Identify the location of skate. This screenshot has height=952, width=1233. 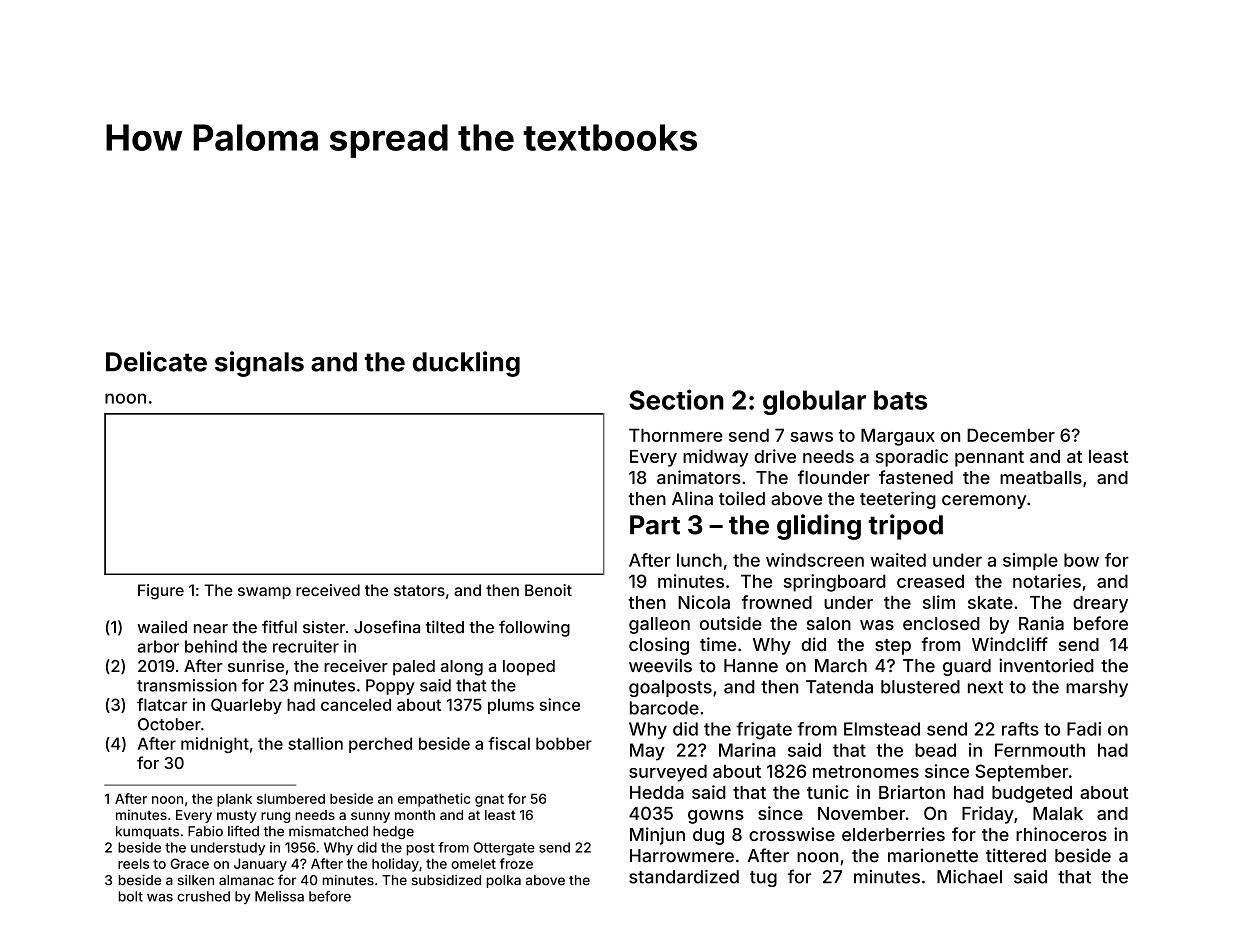
(990, 602).
